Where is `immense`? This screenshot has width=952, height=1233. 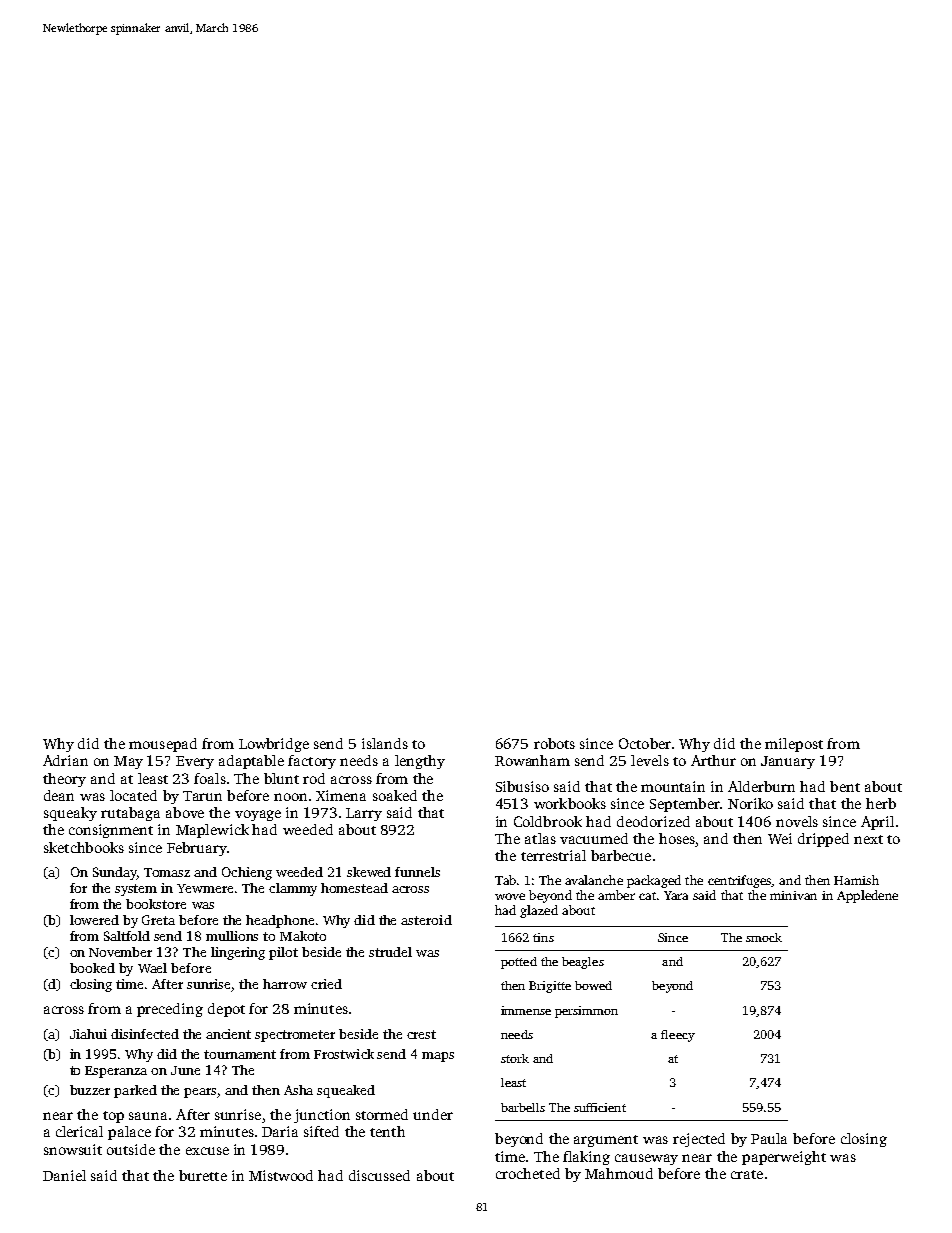 immense is located at coordinates (526, 1010).
